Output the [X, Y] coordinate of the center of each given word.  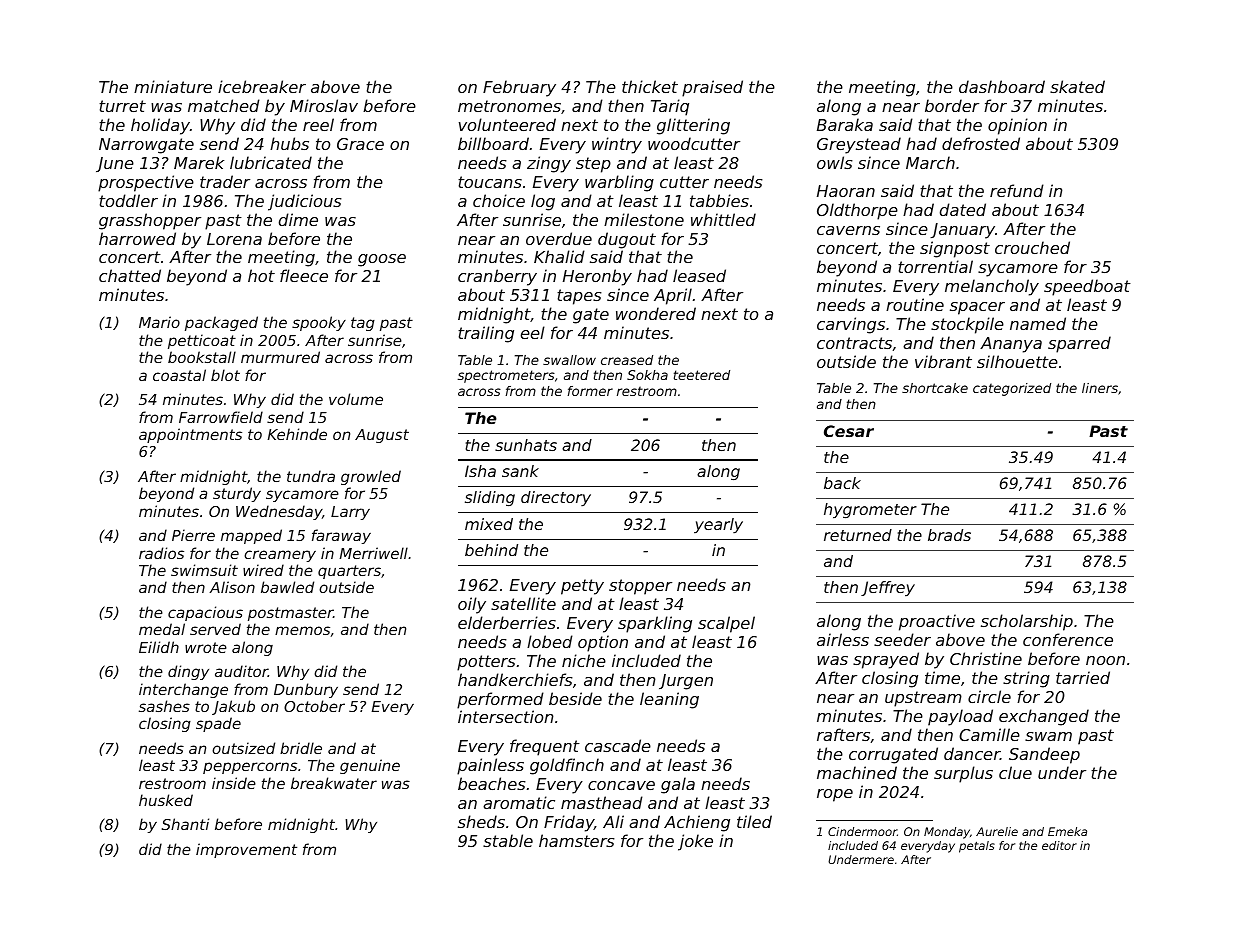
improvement [246, 850]
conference [1068, 639]
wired [263, 570]
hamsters [577, 840]
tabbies [719, 200]
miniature [173, 86]
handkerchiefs [515, 679]
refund [1017, 190]
